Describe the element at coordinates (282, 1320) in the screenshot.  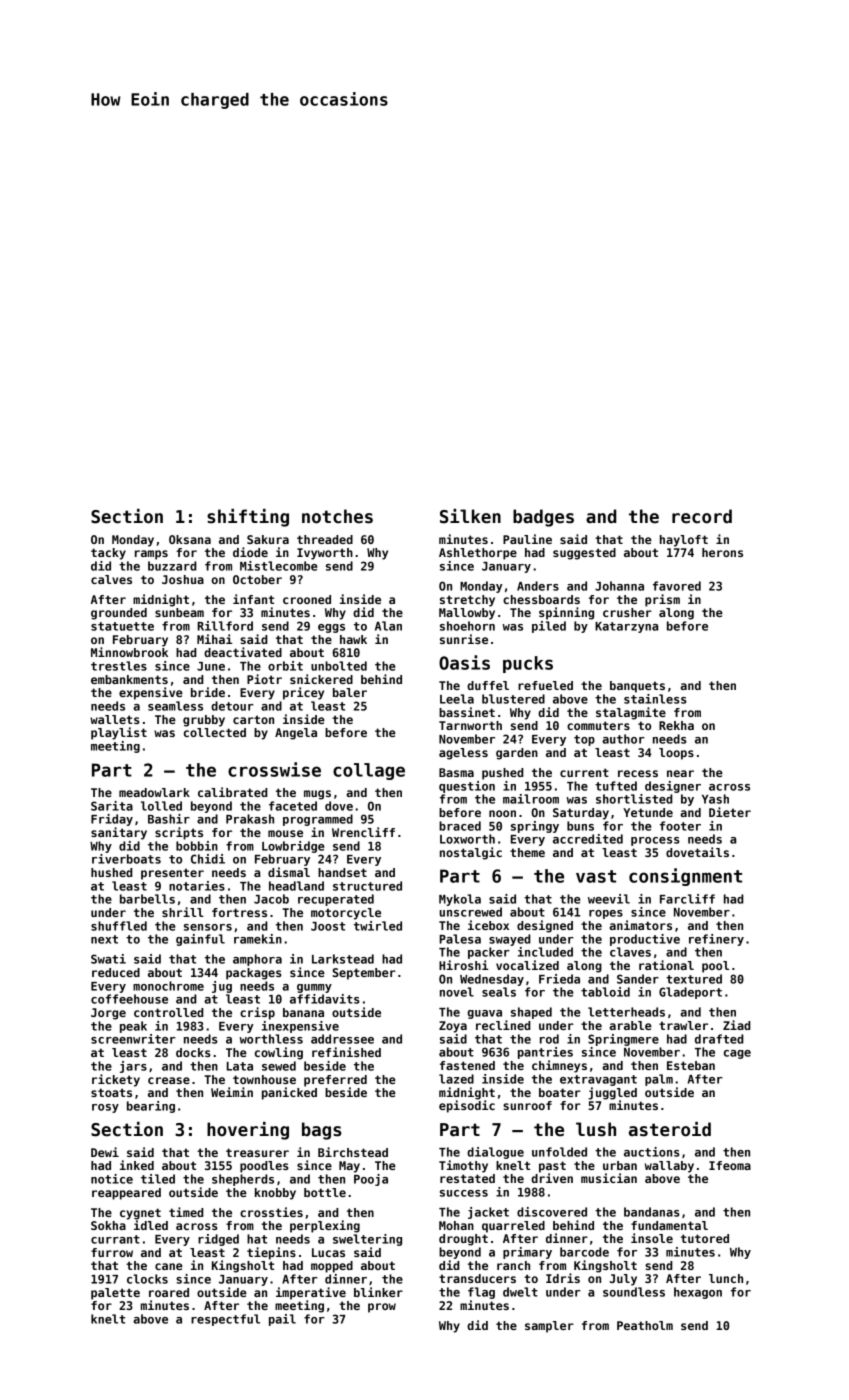
I see `pail` at that location.
